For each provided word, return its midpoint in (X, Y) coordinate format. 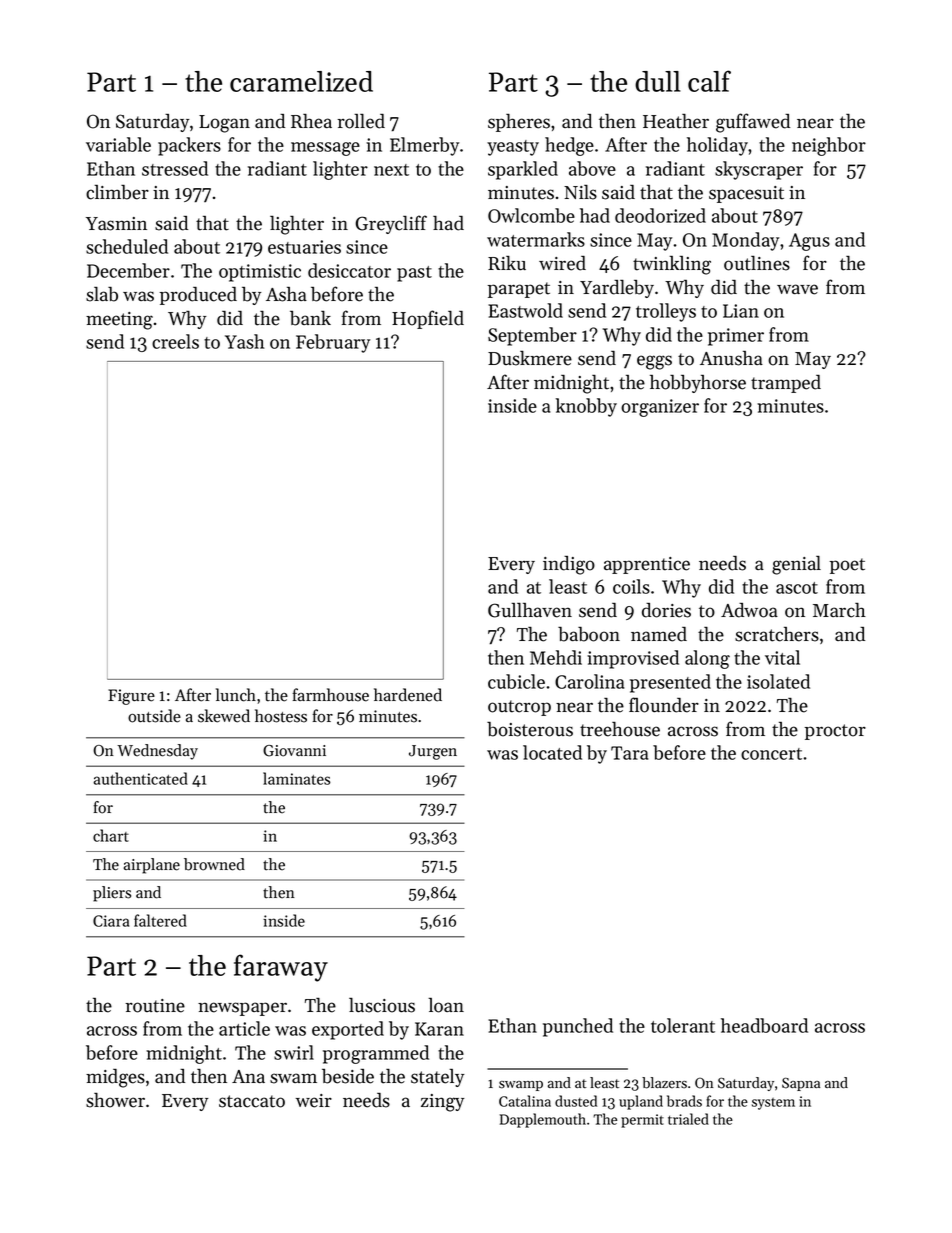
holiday (717, 146)
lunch (236, 695)
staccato (252, 1101)
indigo (569, 565)
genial (796, 565)
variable (118, 144)
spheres (519, 123)
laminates (296, 778)
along (707, 659)
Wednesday (157, 752)
